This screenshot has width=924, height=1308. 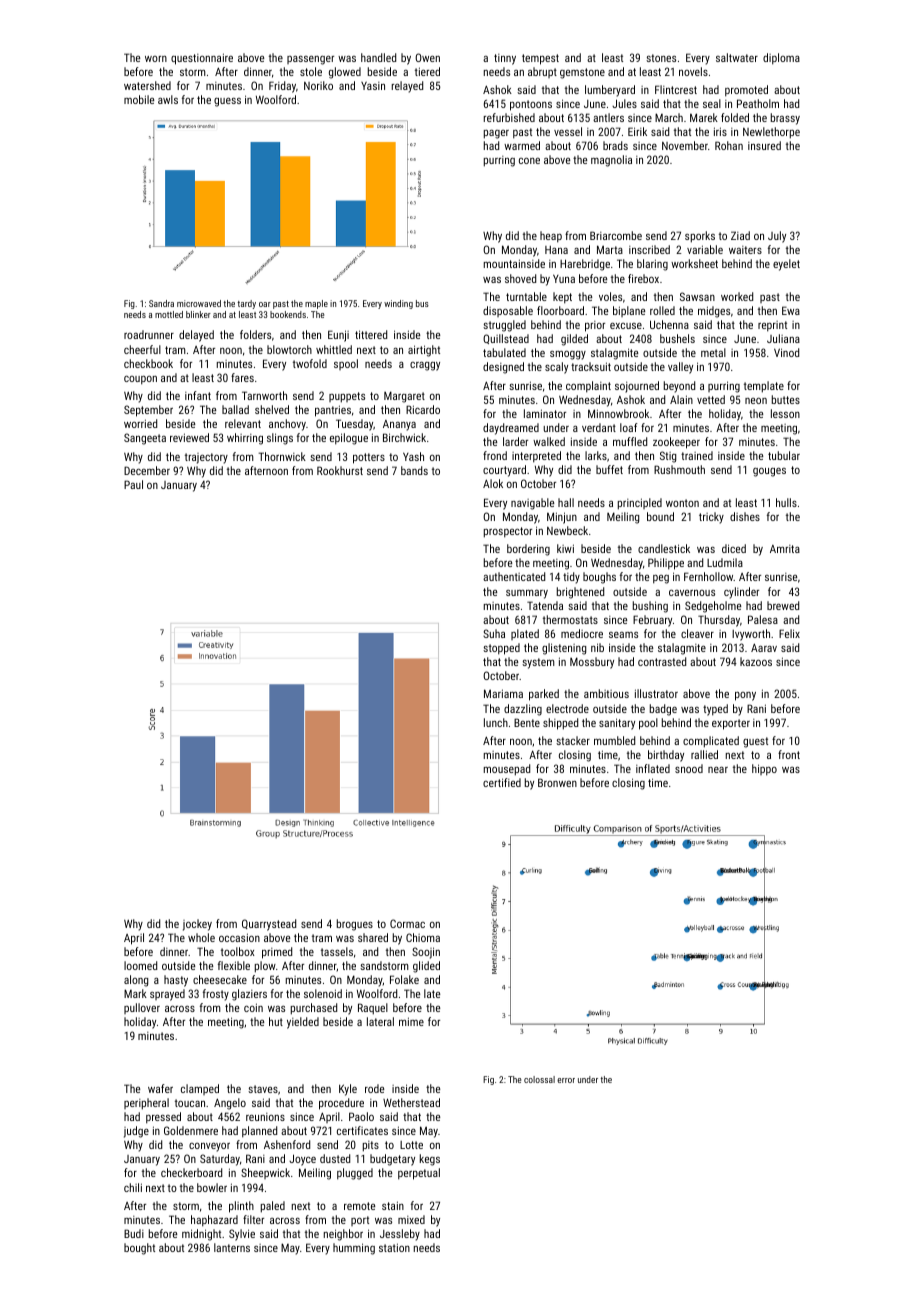 What do you see at coordinates (427, 57) in the screenshot?
I see `Owen` at bounding box center [427, 57].
